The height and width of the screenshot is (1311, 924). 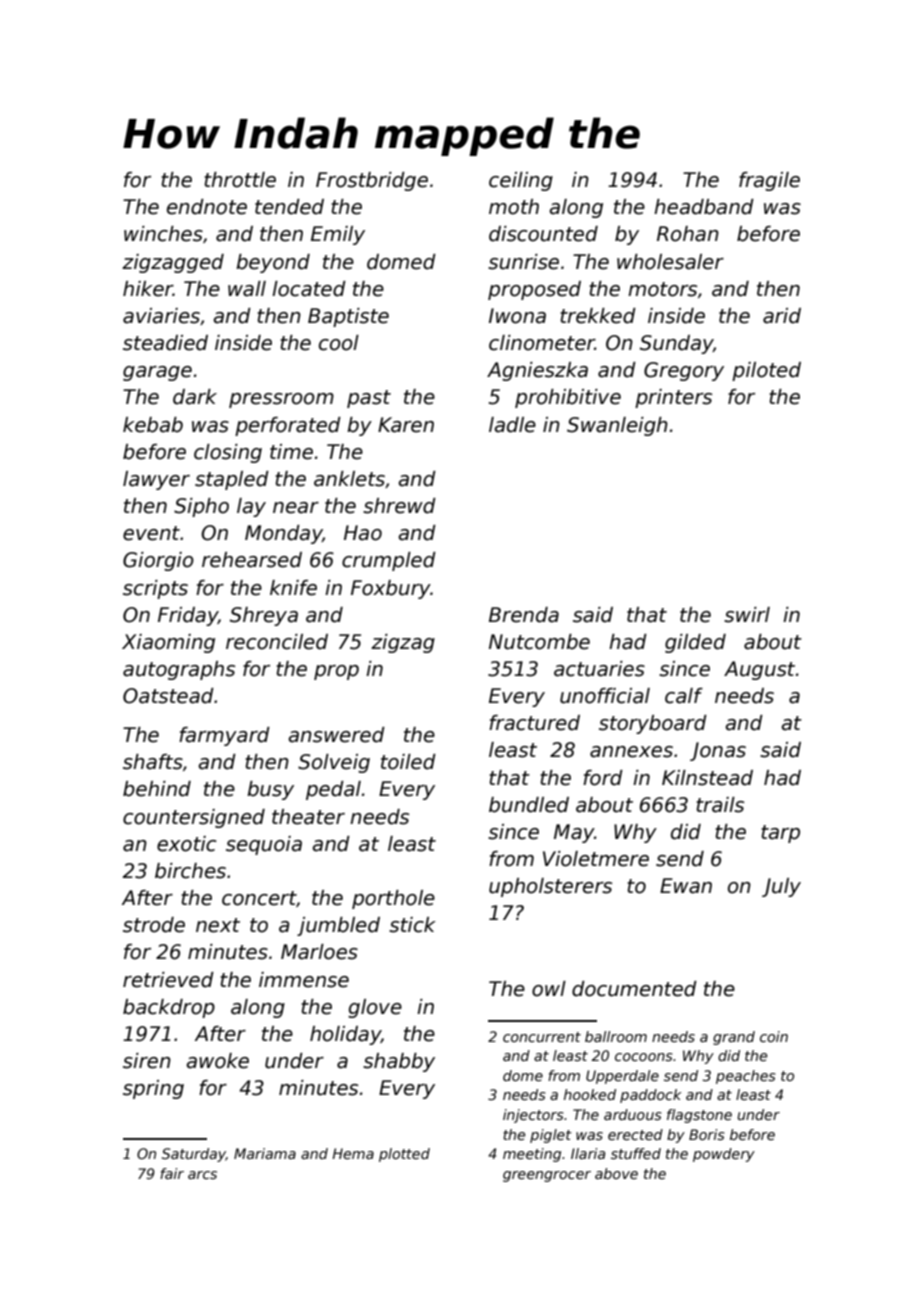 What do you see at coordinates (218, 925) in the screenshot?
I see `next` at bounding box center [218, 925].
